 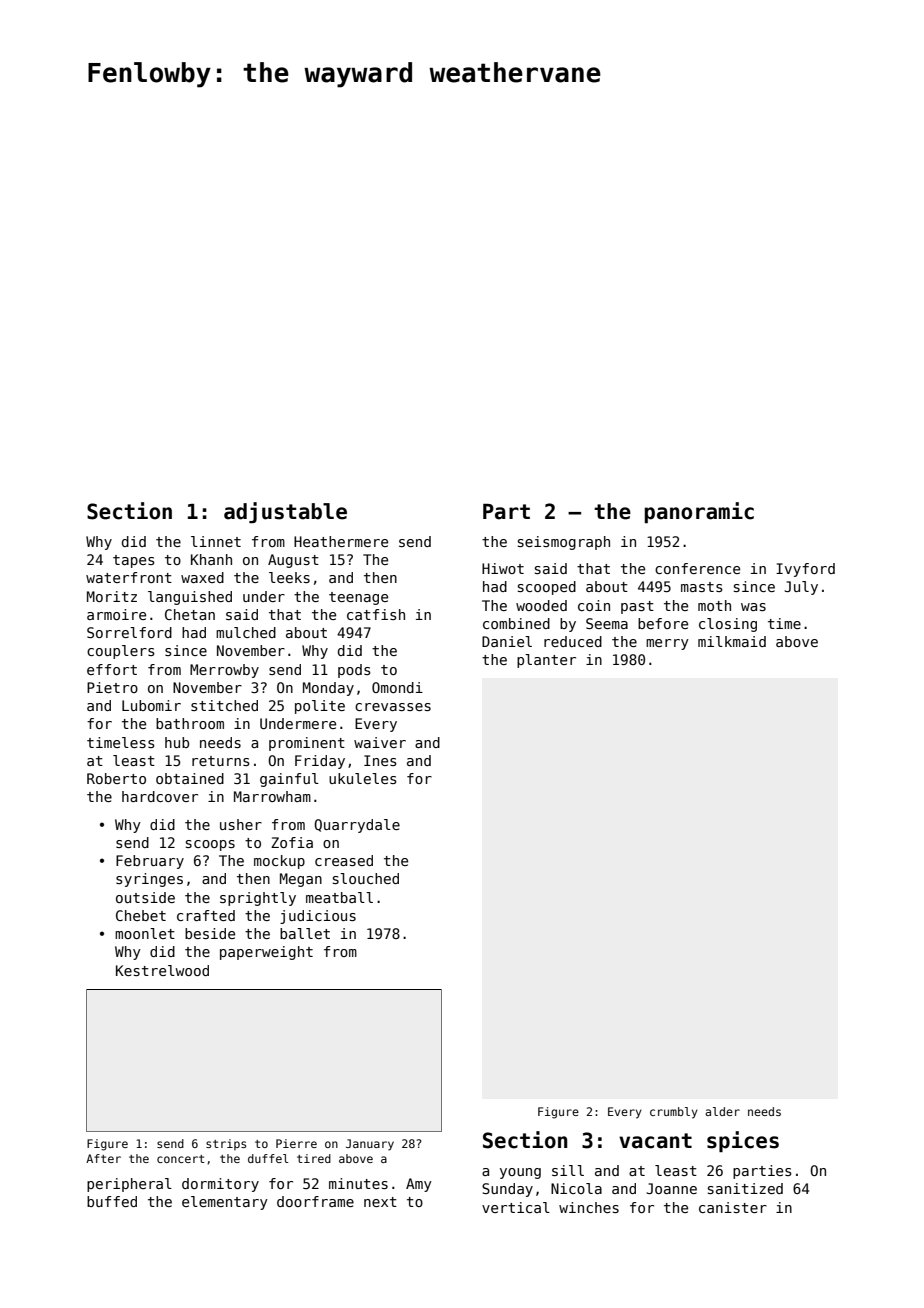 I want to click on vacant, so click(x=655, y=1141).
